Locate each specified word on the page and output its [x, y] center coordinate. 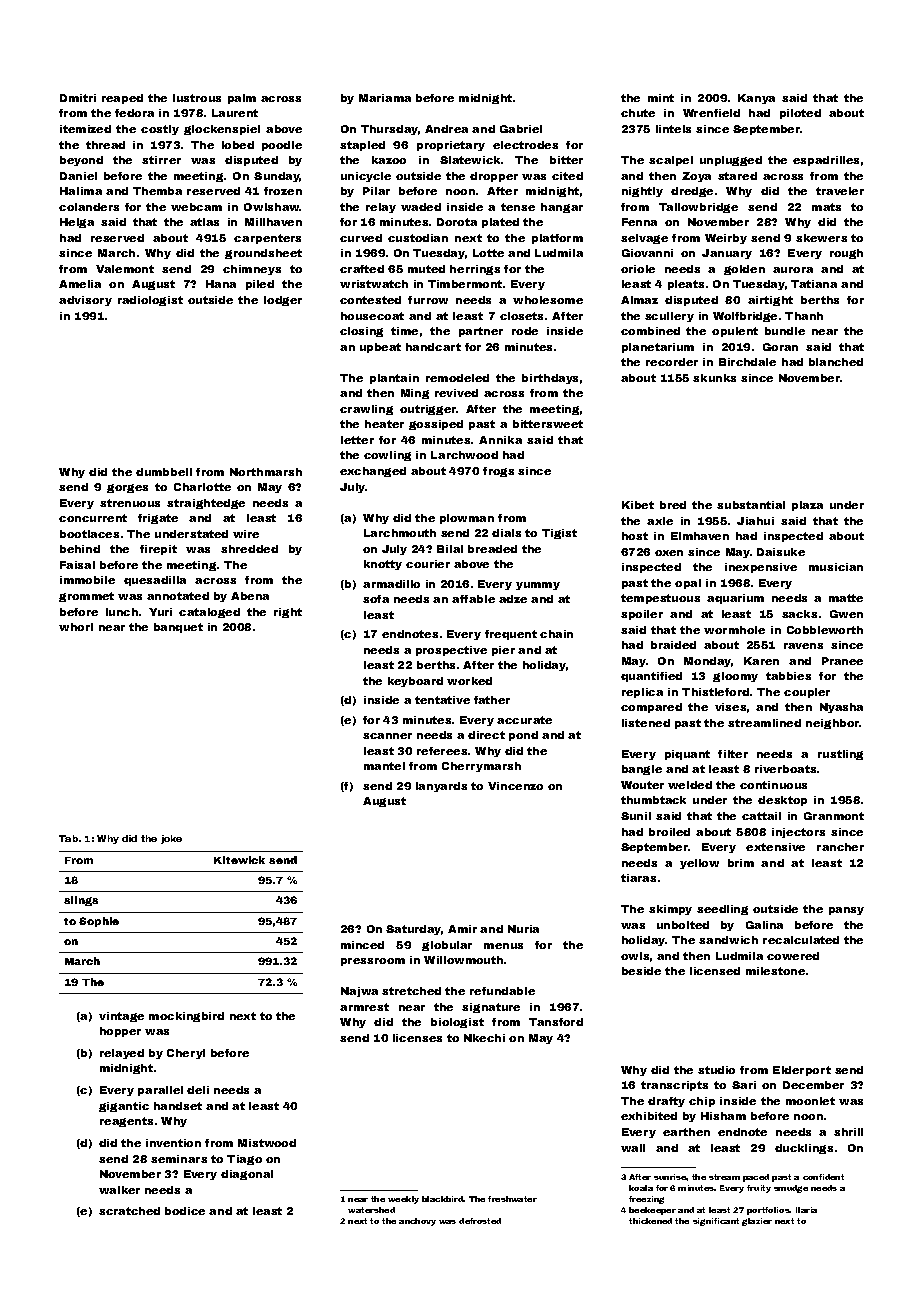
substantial [751, 505]
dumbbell [164, 472]
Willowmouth [463, 960]
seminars [179, 1159]
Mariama [385, 98]
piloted [800, 114]
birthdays [550, 379]
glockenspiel [222, 130]
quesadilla [155, 581]
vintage [121, 1017]
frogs [498, 472]
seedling [722, 910]
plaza [807, 506]
